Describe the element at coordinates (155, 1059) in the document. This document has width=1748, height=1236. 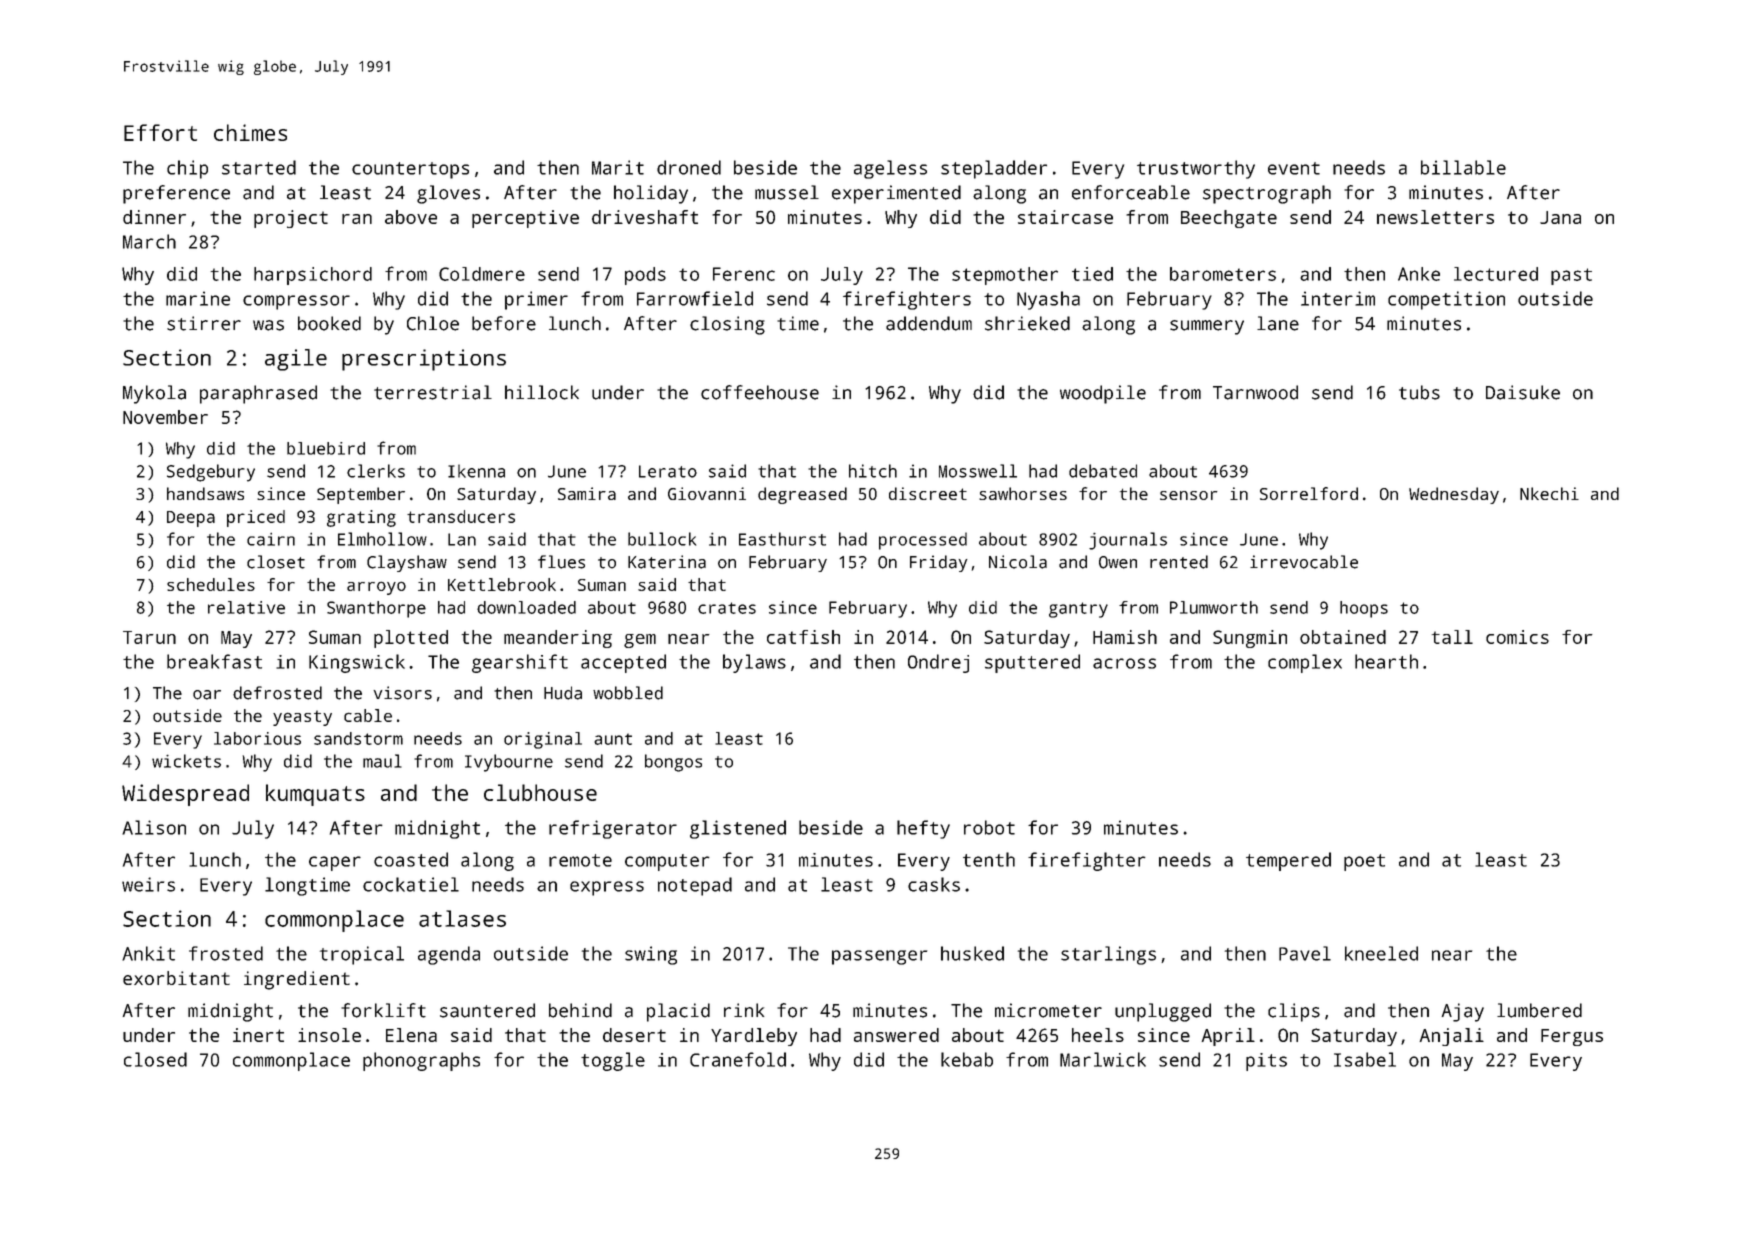
I see `closed` at that location.
